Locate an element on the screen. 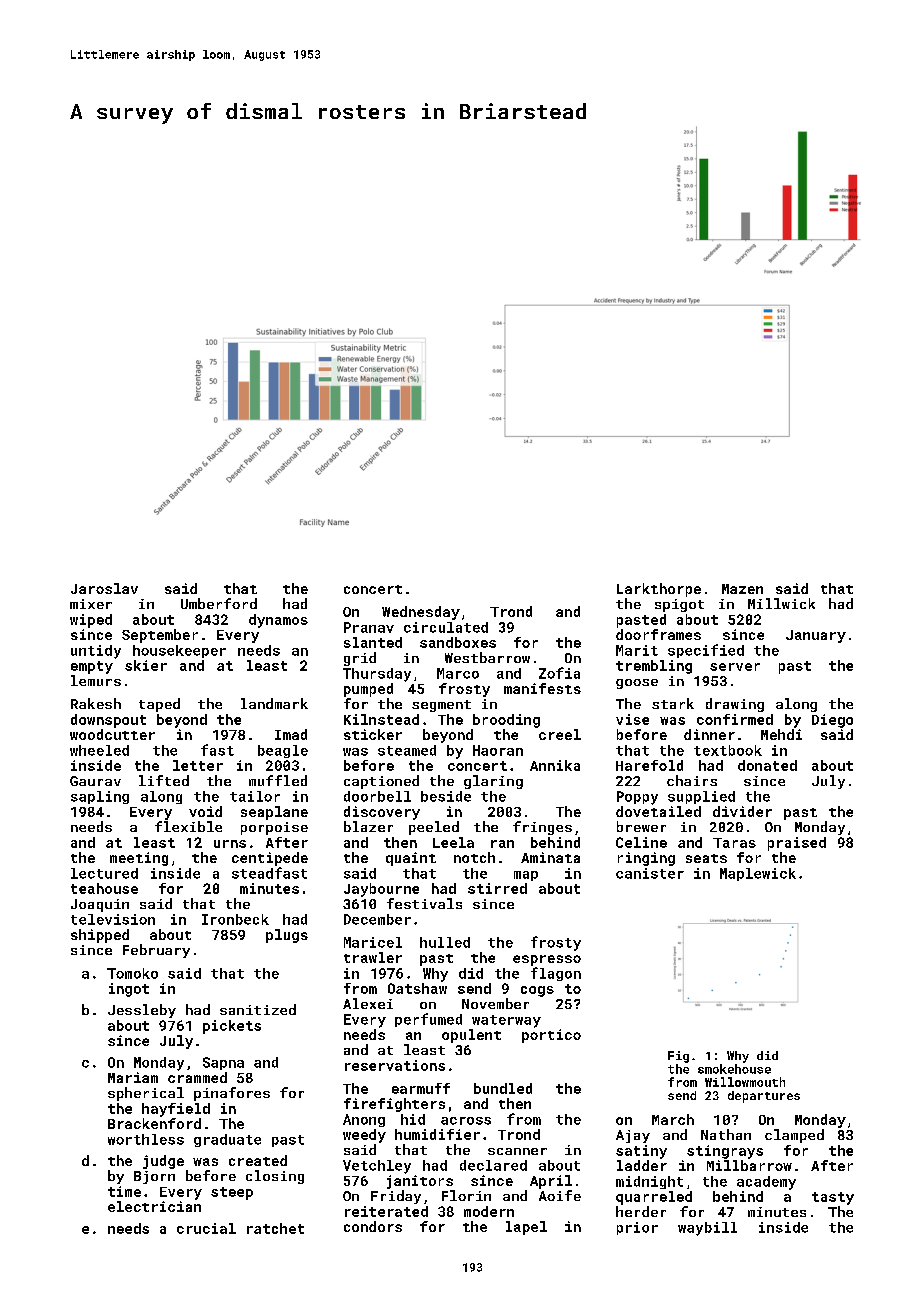  graduate is located at coordinates (227, 1140).
